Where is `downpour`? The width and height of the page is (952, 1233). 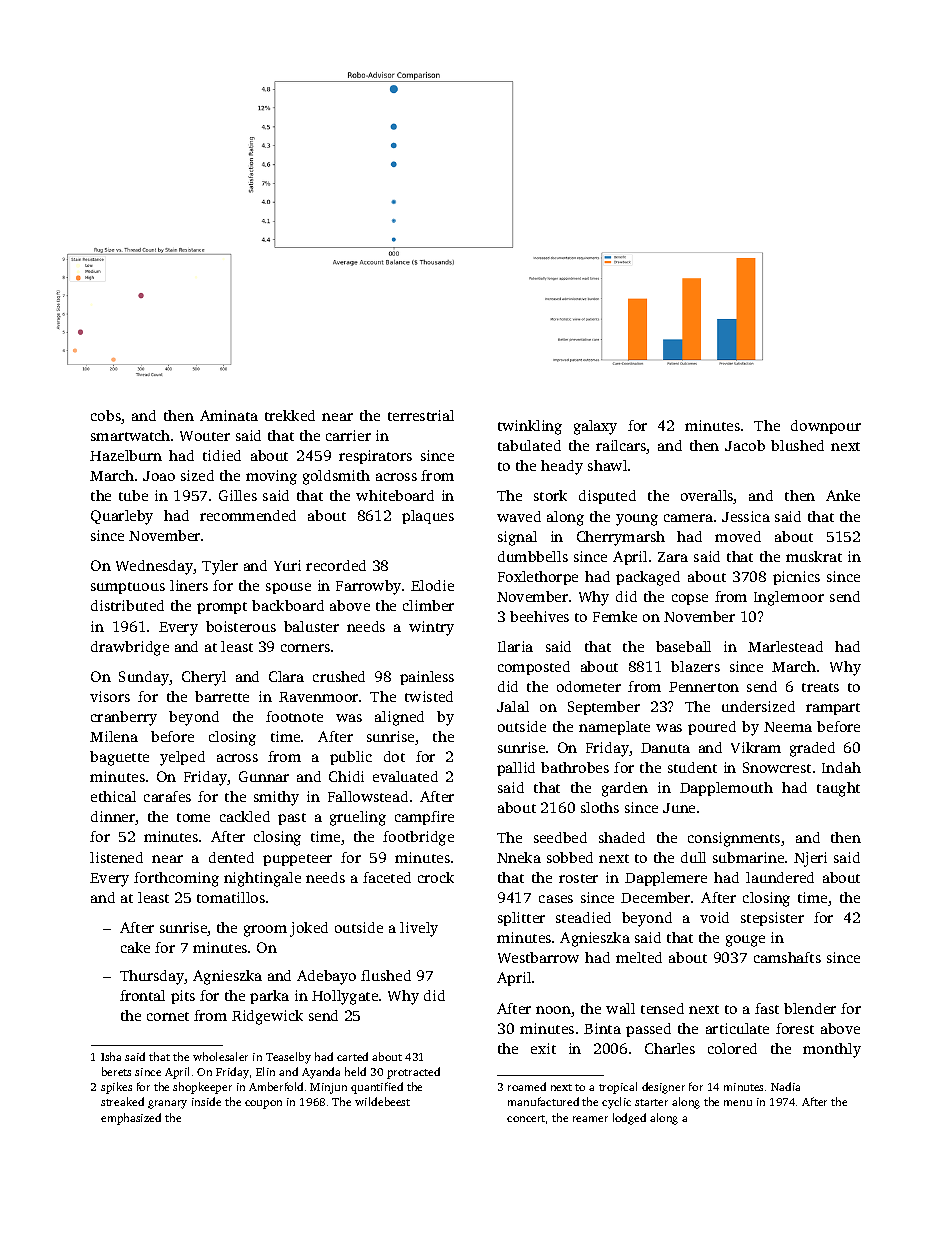
downpour is located at coordinates (826, 427).
